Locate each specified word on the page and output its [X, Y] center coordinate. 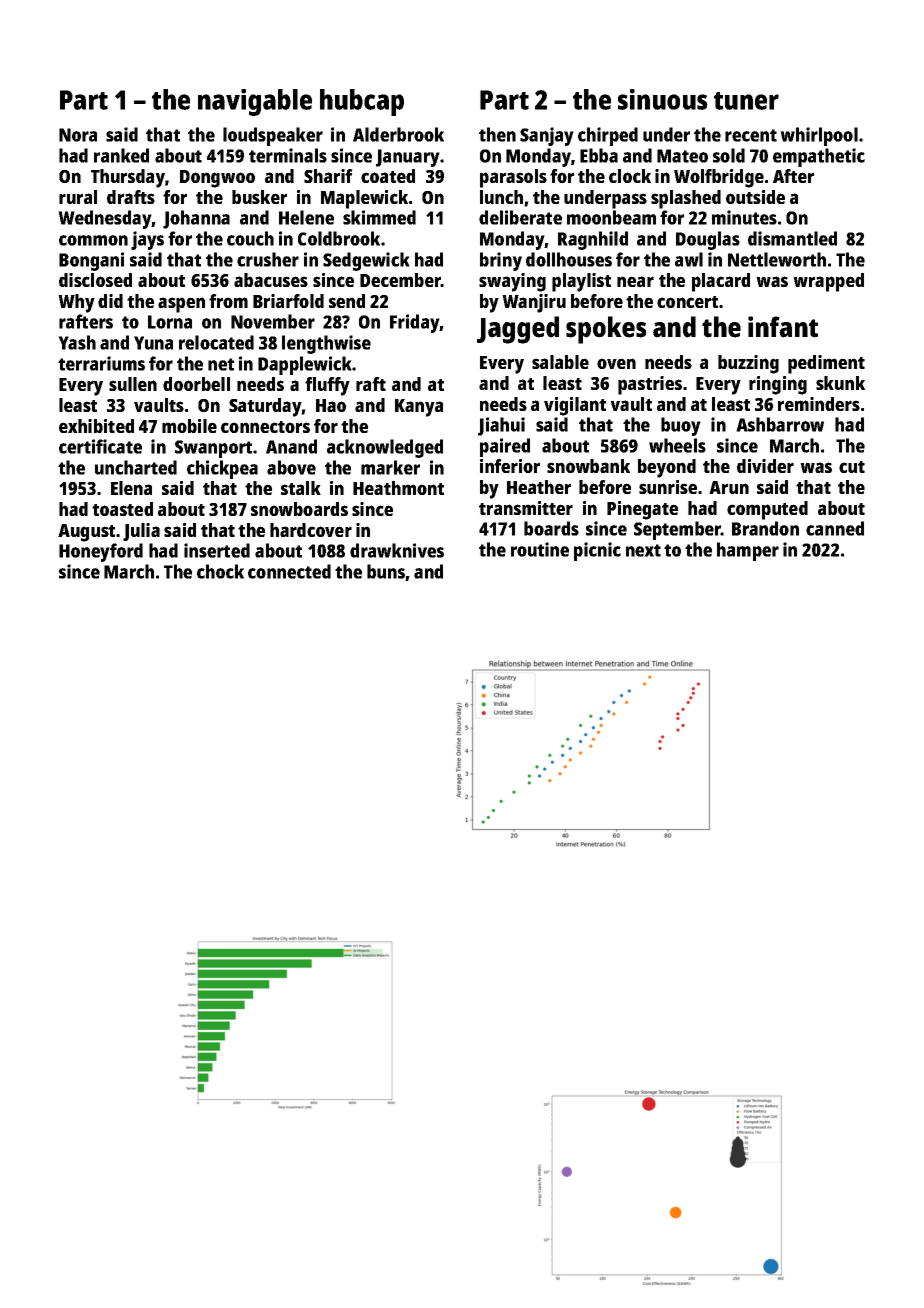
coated [388, 176]
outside [755, 197]
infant [783, 327]
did [110, 301]
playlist [581, 282]
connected [289, 571]
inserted [217, 550]
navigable [255, 102]
